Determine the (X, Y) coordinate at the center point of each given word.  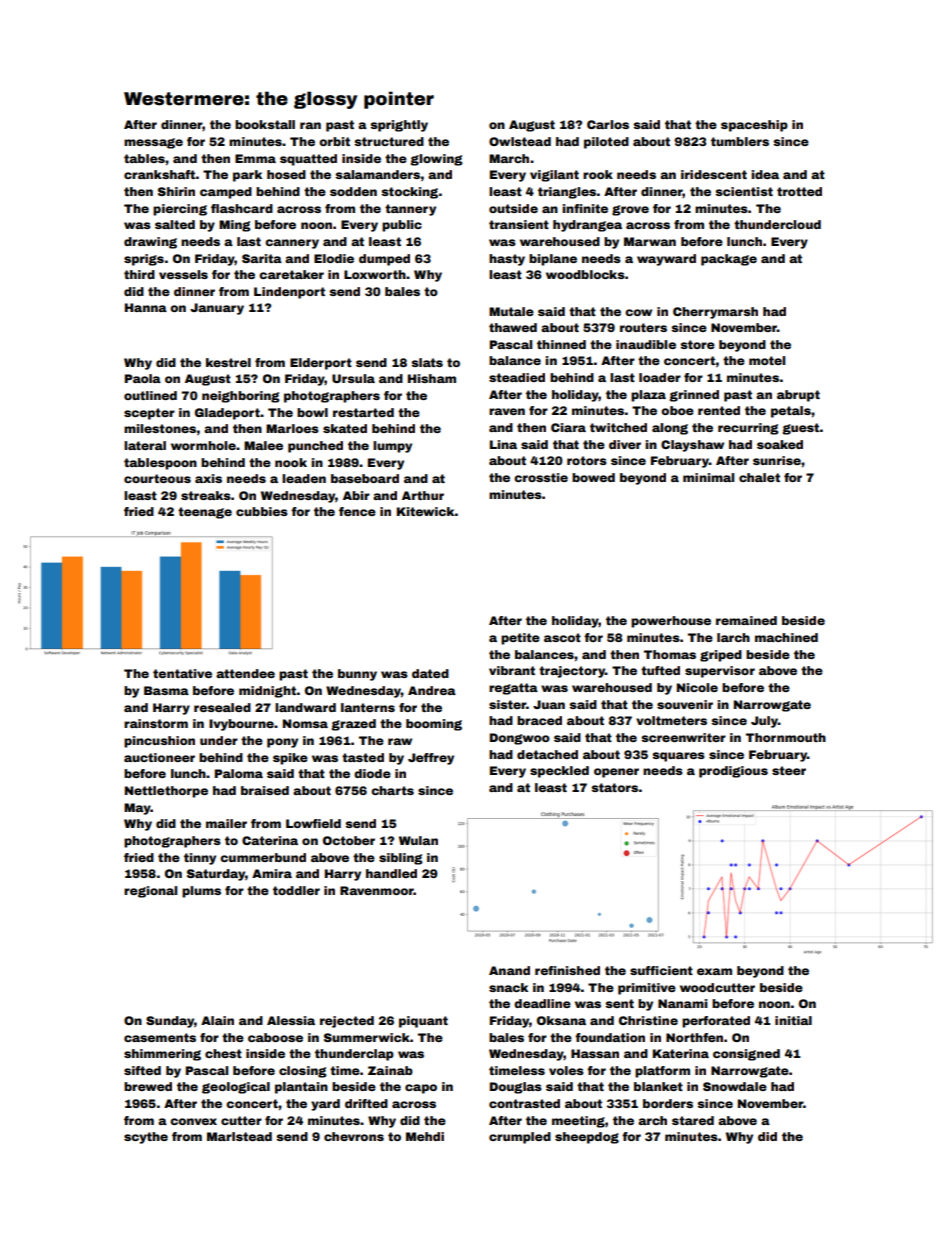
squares (678, 757)
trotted (799, 191)
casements (160, 1037)
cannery (292, 244)
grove (630, 210)
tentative (182, 673)
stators (614, 787)
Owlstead (520, 141)
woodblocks (585, 274)
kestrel (228, 362)
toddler (296, 890)
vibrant (512, 670)
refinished (567, 970)
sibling (401, 859)
